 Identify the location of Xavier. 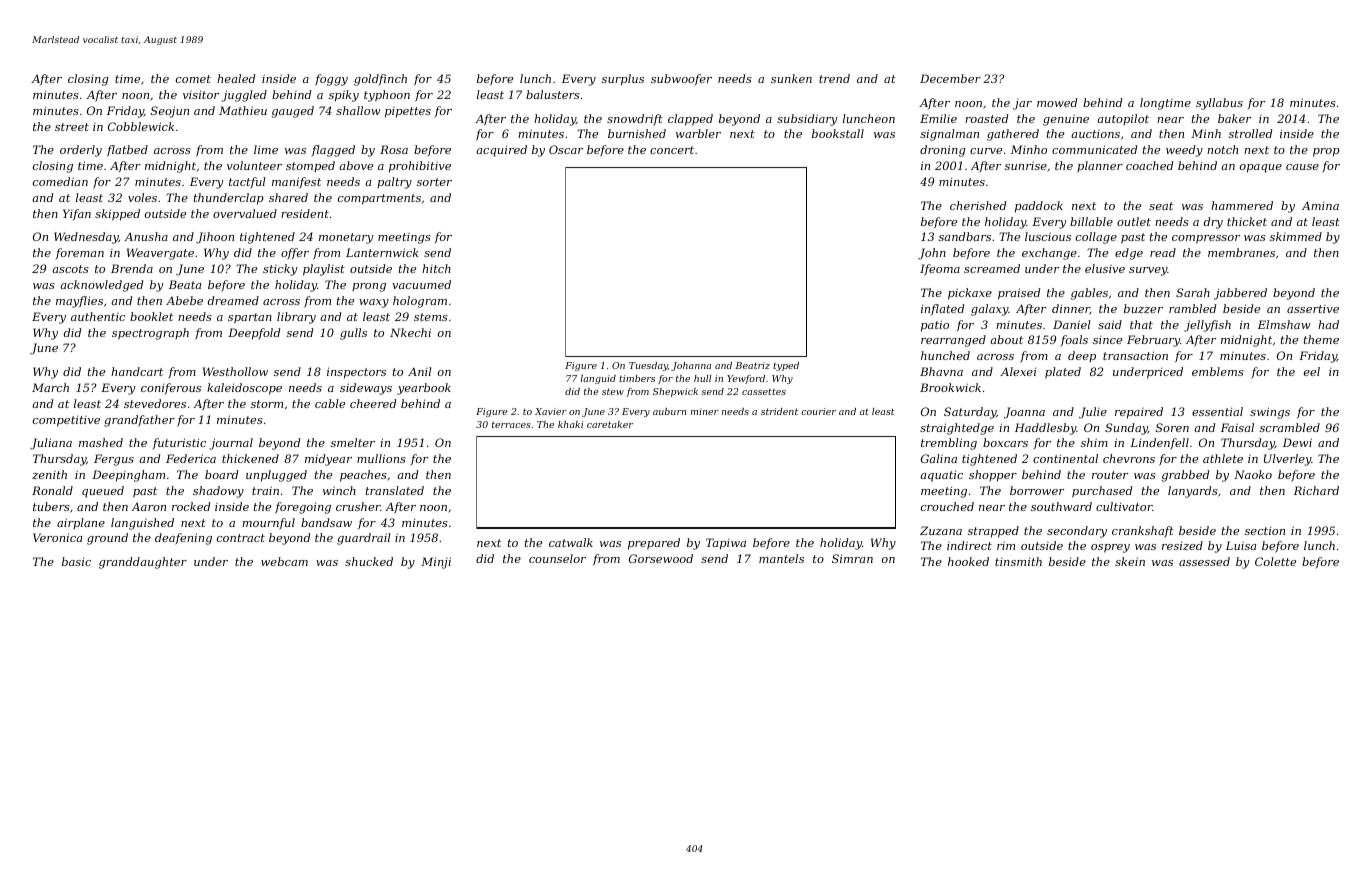
(551, 411).
